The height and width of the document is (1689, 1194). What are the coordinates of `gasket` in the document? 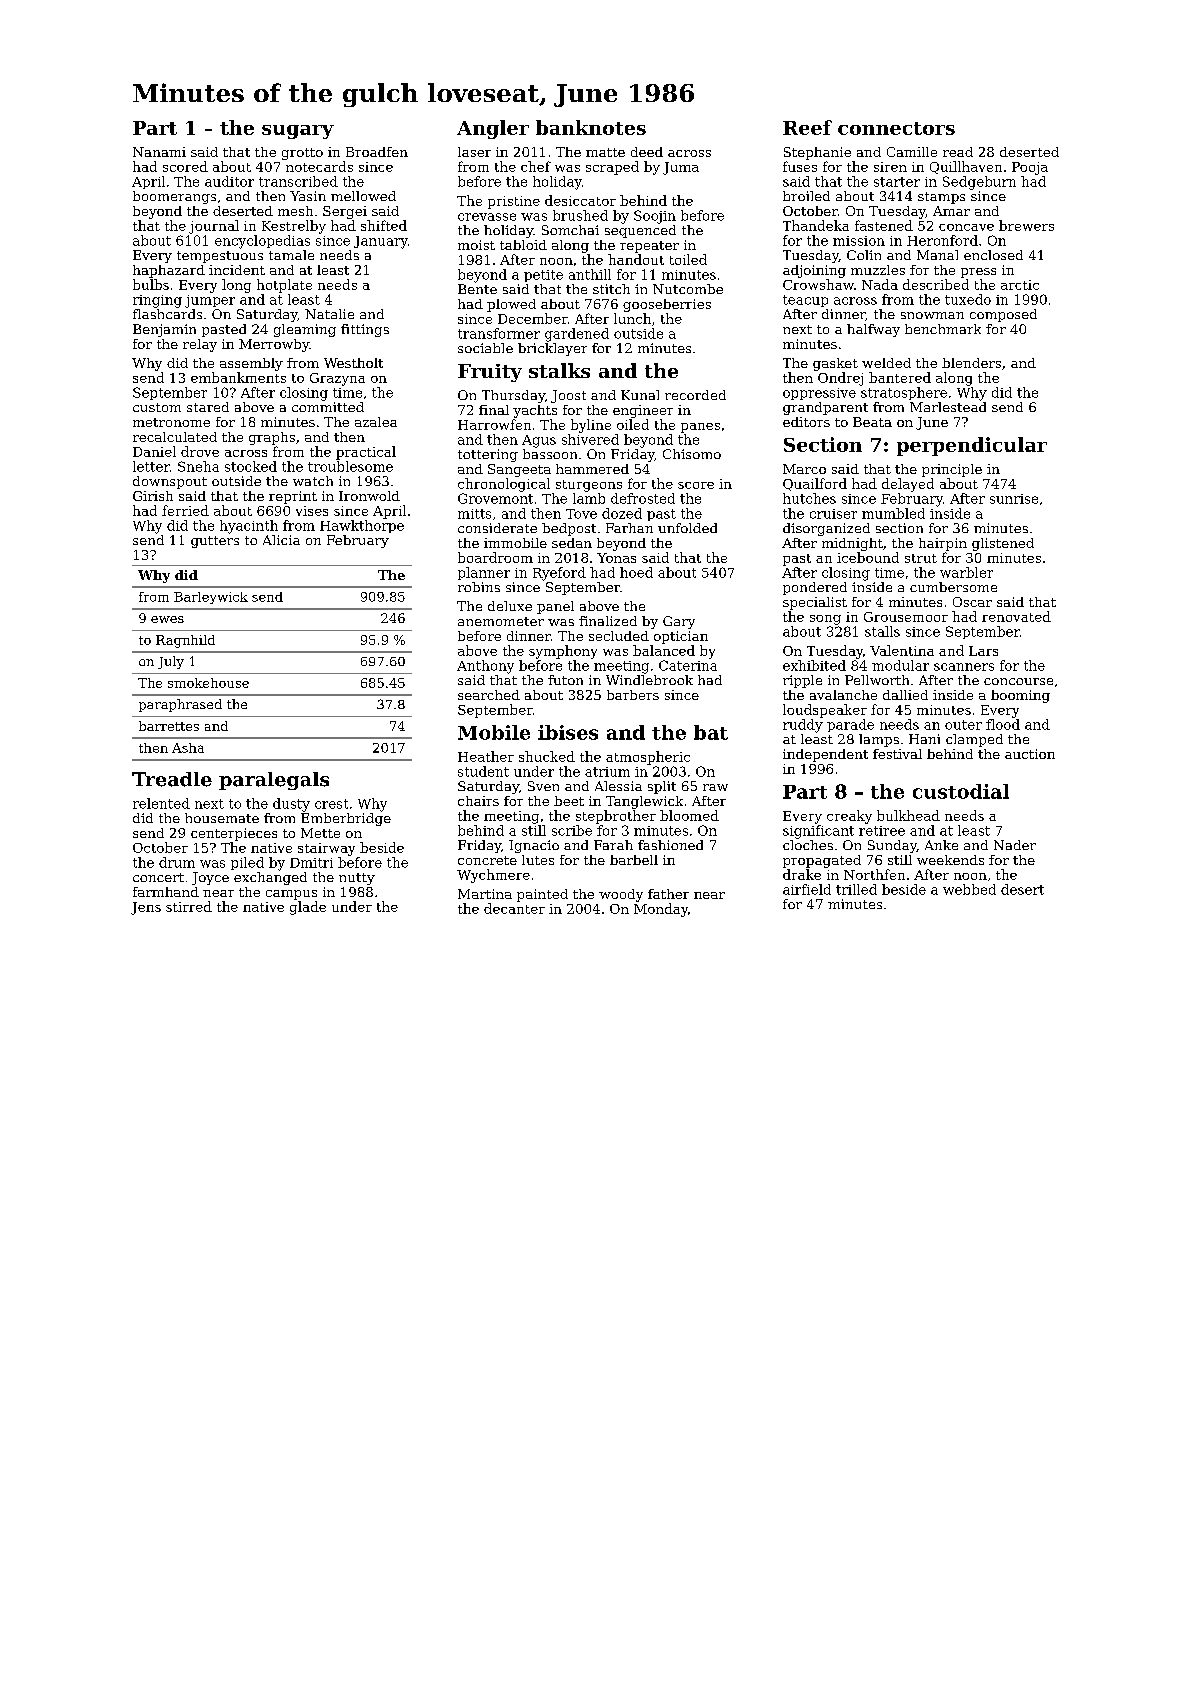 It's located at (835, 364).
